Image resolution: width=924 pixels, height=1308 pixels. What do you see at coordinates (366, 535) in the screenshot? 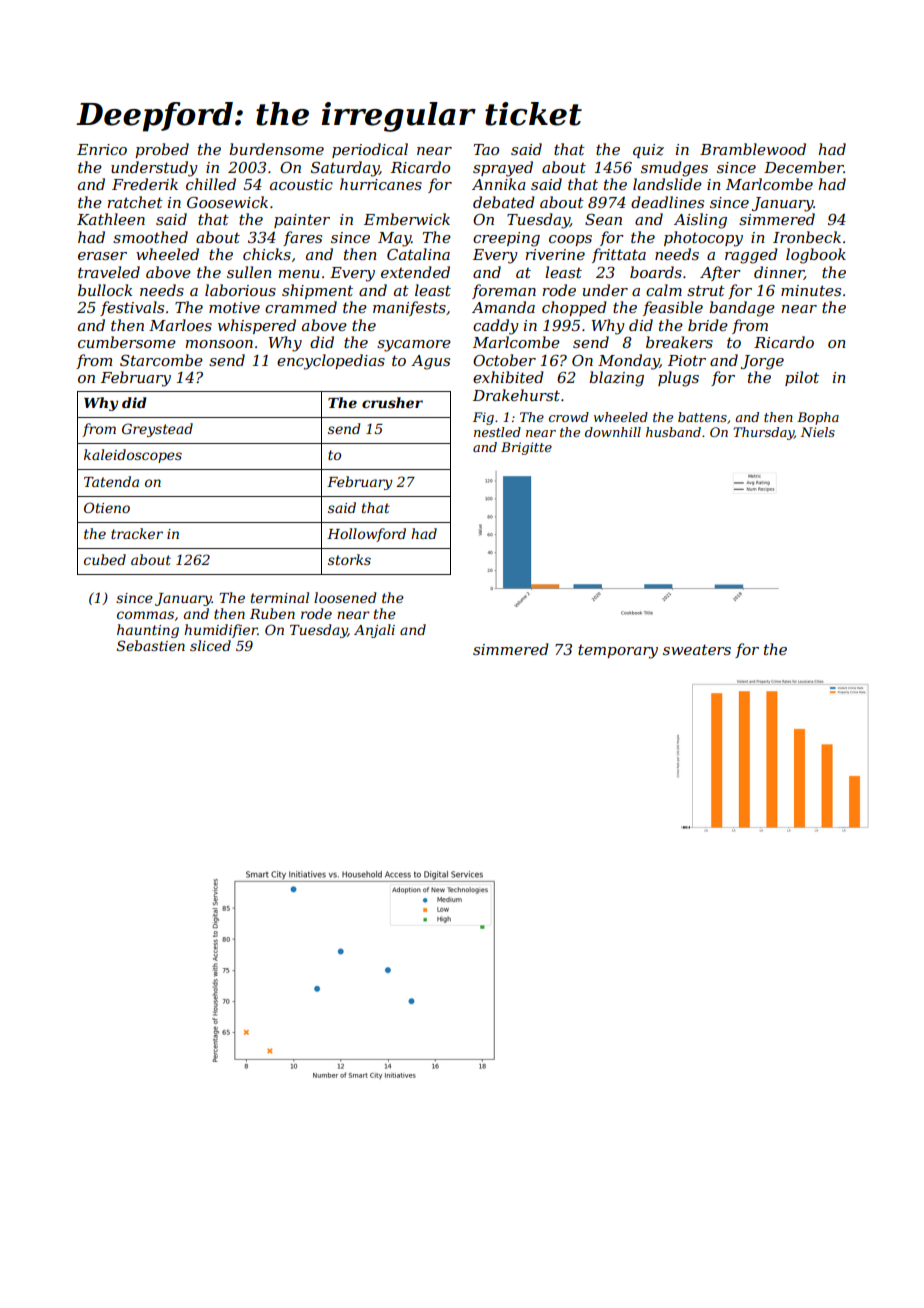
I see `Hollowford` at bounding box center [366, 535].
